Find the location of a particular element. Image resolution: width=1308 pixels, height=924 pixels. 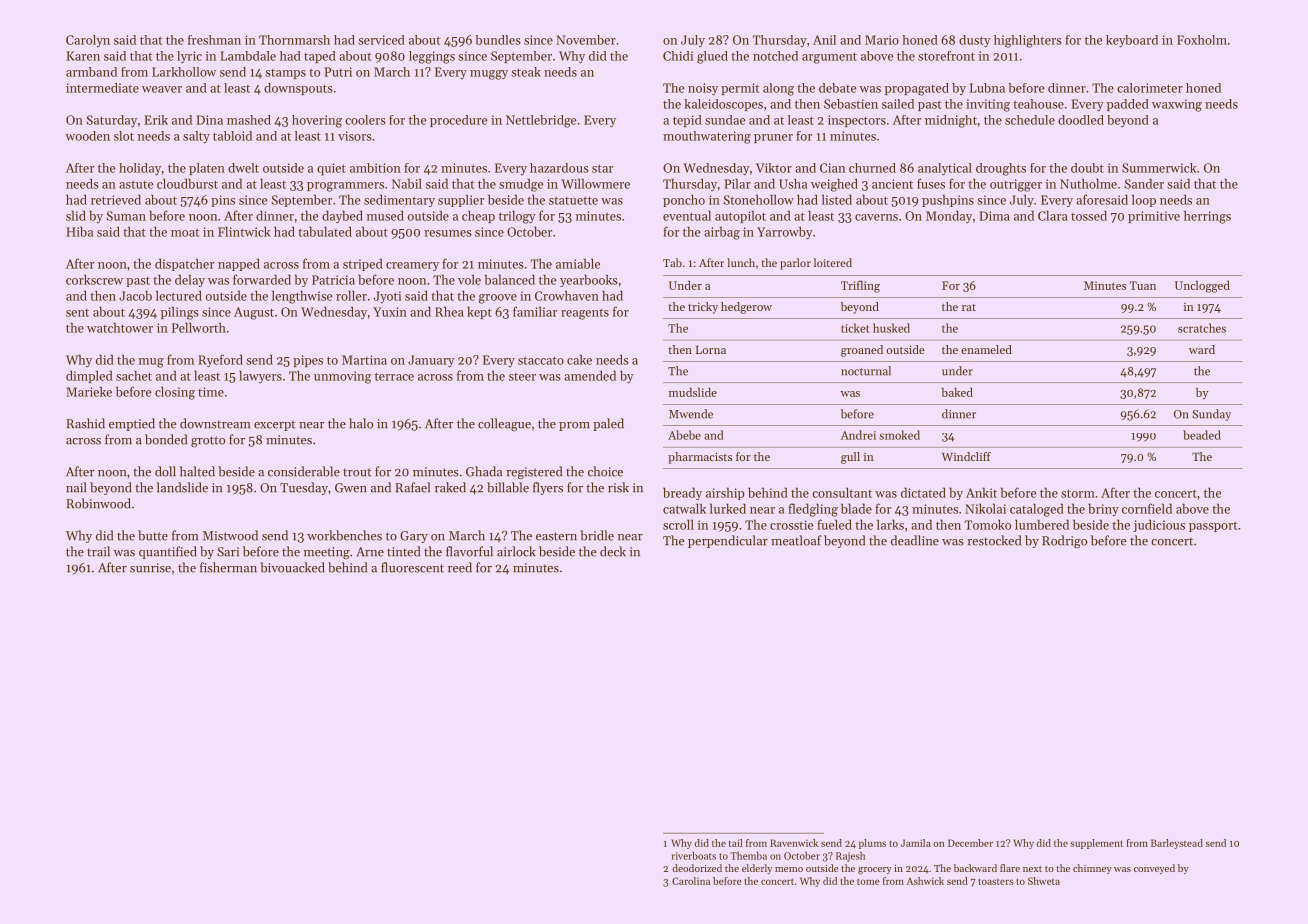

lunch is located at coordinates (741, 262).
